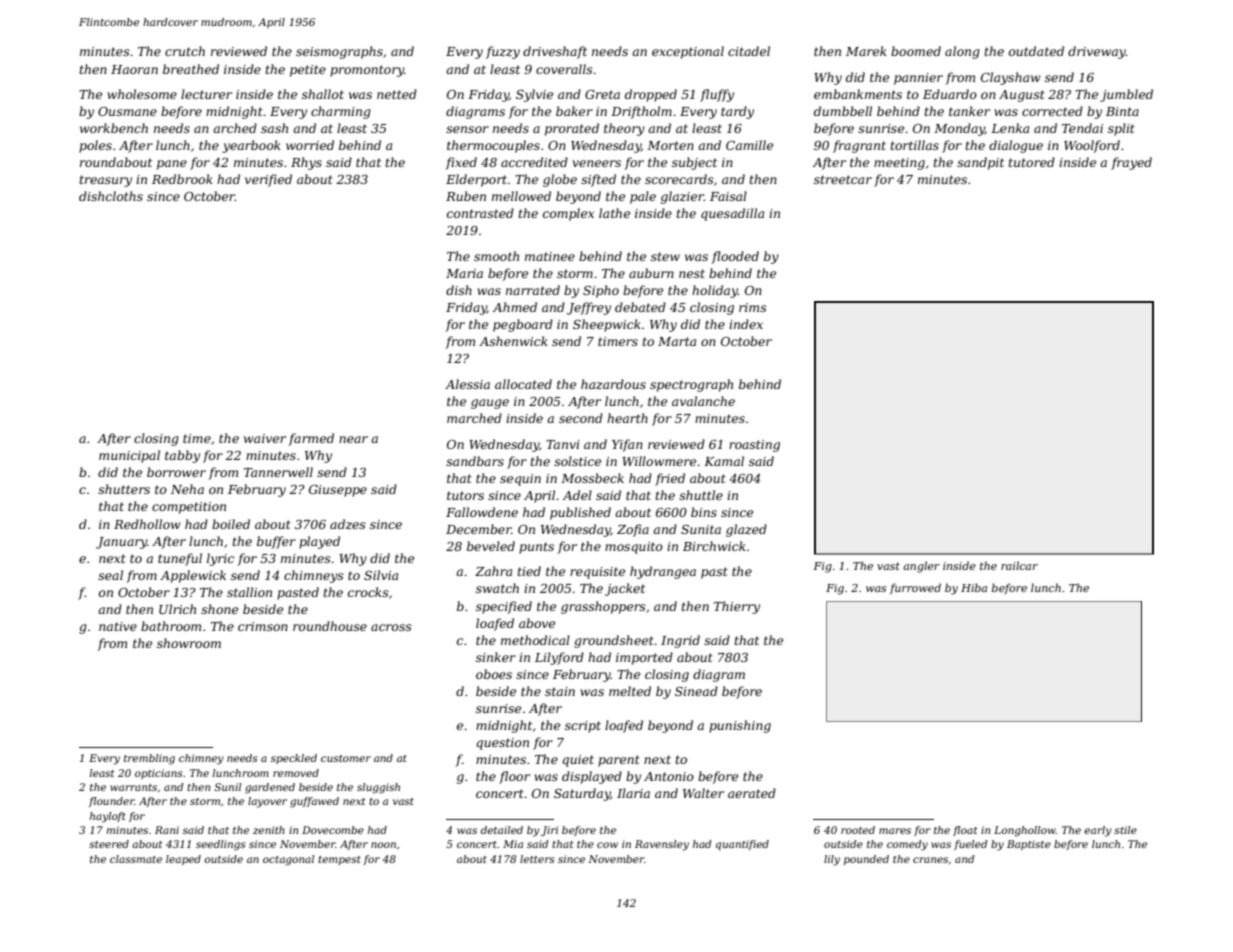 The height and width of the document is (952, 1233). Describe the element at coordinates (742, 845) in the document. I see `quantified` at that location.
